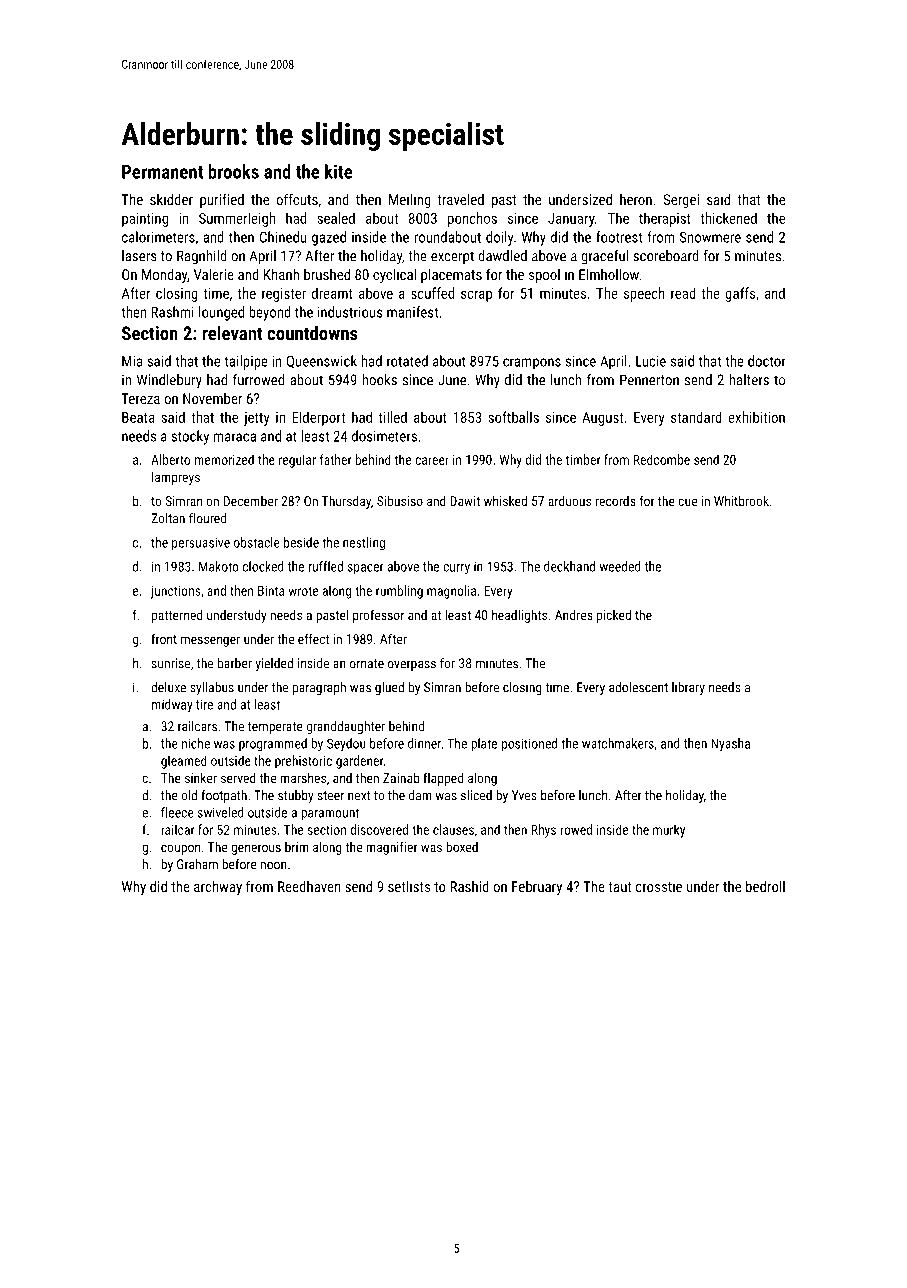  Describe the element at coordinates (432, 293) in the page. I see `scuffed` at that location.
